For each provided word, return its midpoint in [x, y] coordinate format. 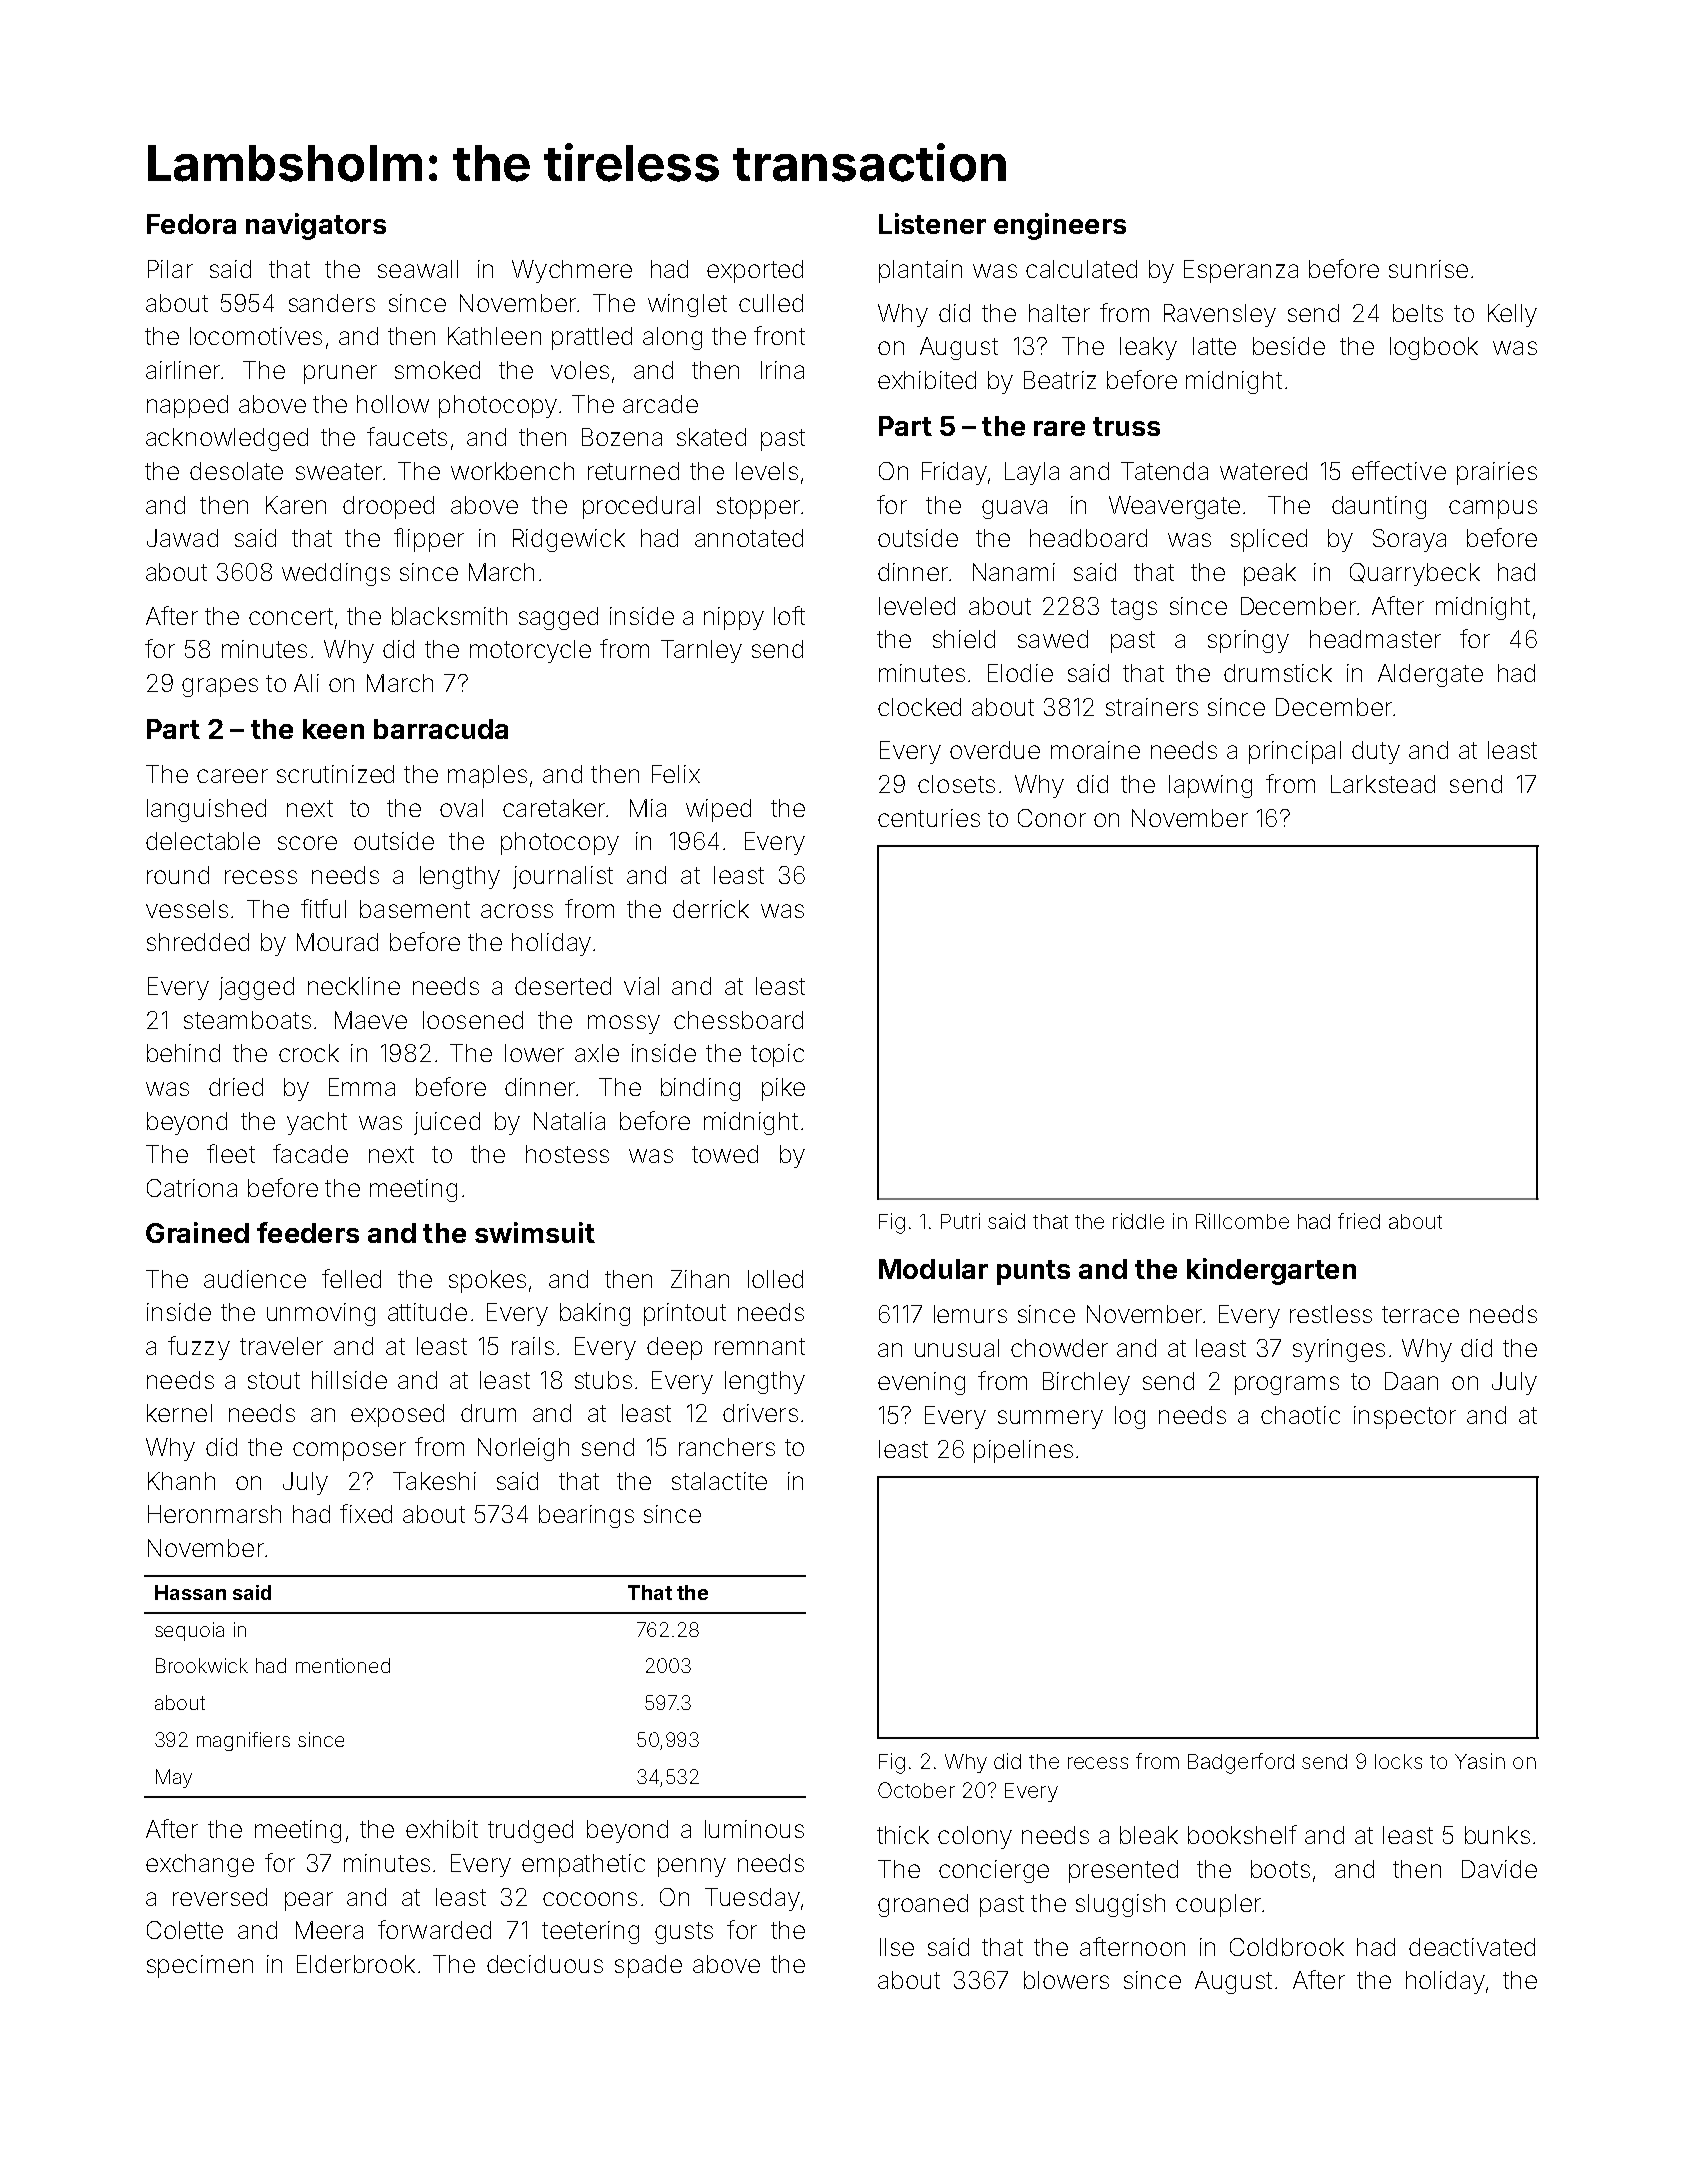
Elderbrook [356, 1964]
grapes [220, 687]
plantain [920, 271]
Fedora [191, 224]
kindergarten [1271, 1271]
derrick [711, 909]
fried [1359, 1221]
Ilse [897, 1947]
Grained [197, 1232]
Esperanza [1241, 271]
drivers [760, 1413]
